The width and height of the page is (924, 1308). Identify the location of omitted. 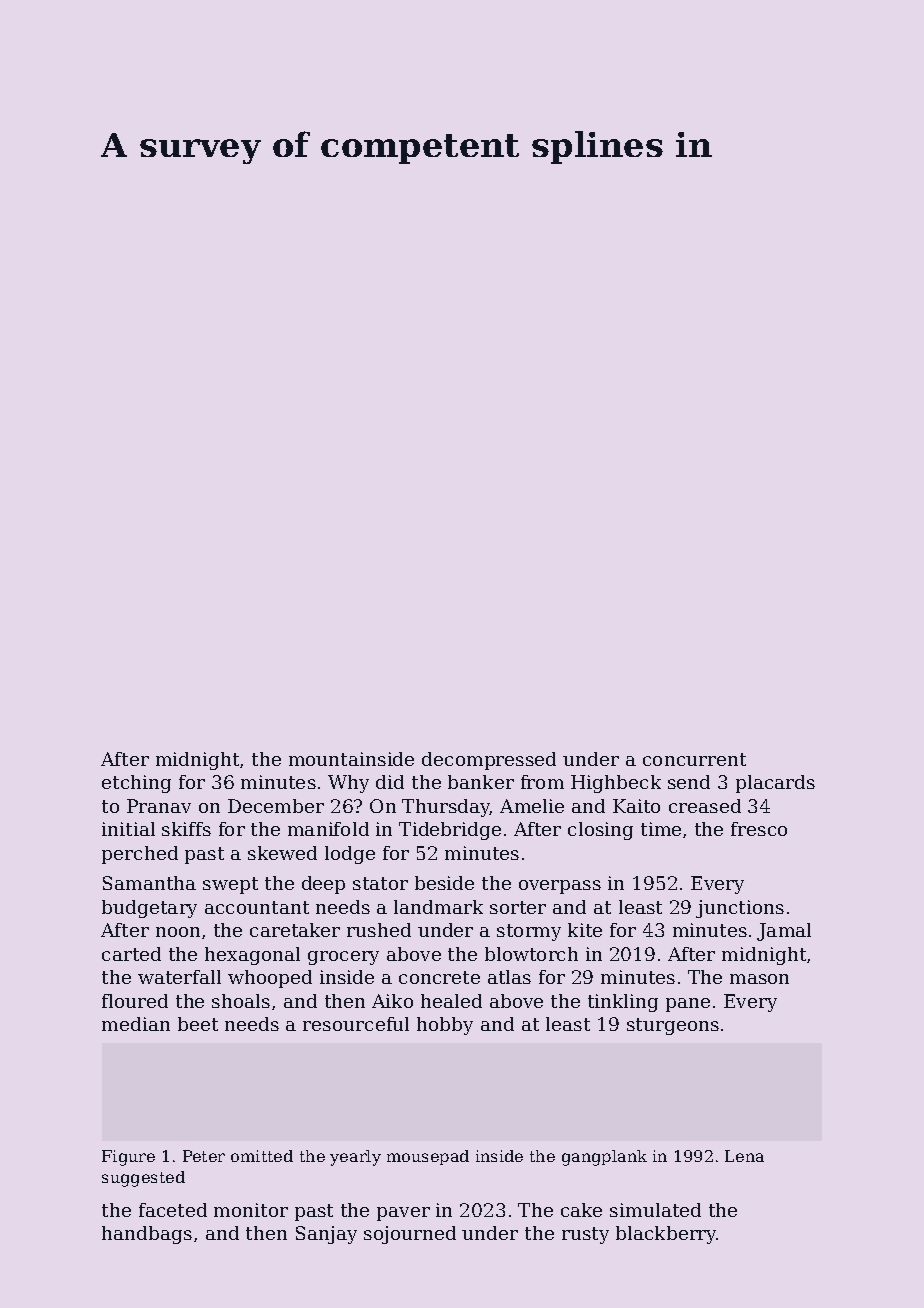
(262, 1156).
